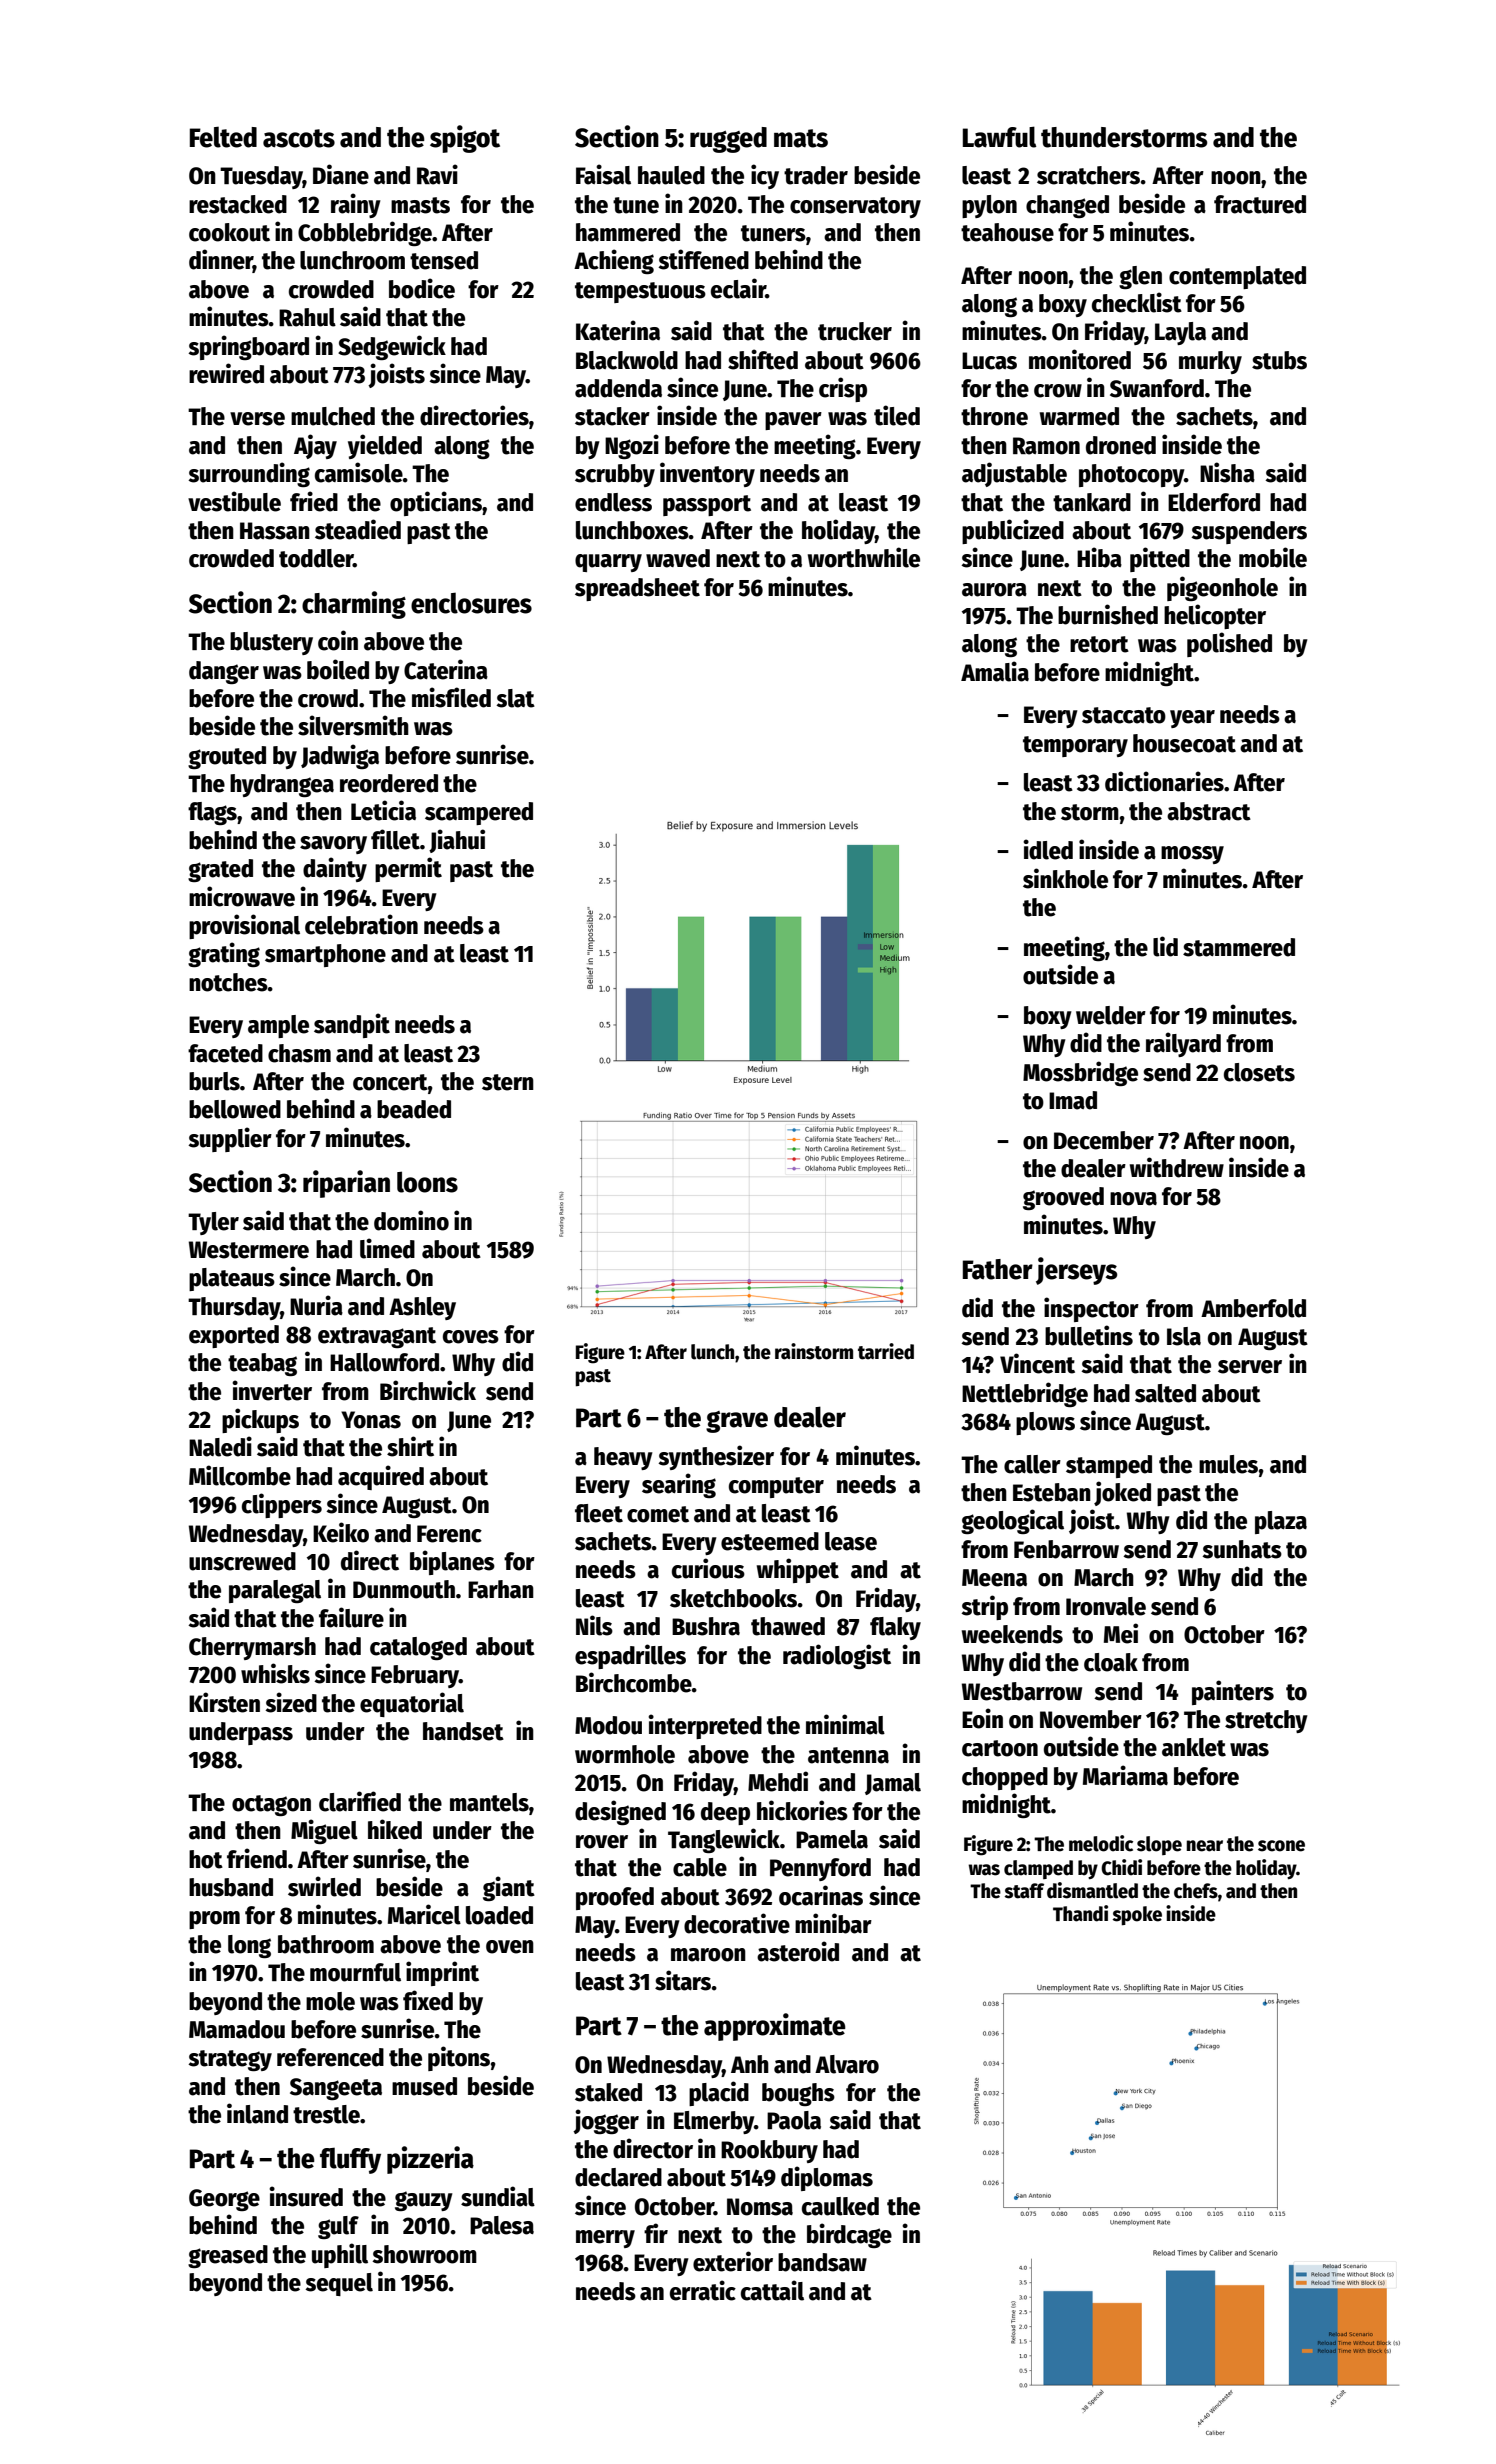 This image has height=2464, width=1496. Describe the element at coordinates (223, 137) in the image. I see `Felted` at that location.
